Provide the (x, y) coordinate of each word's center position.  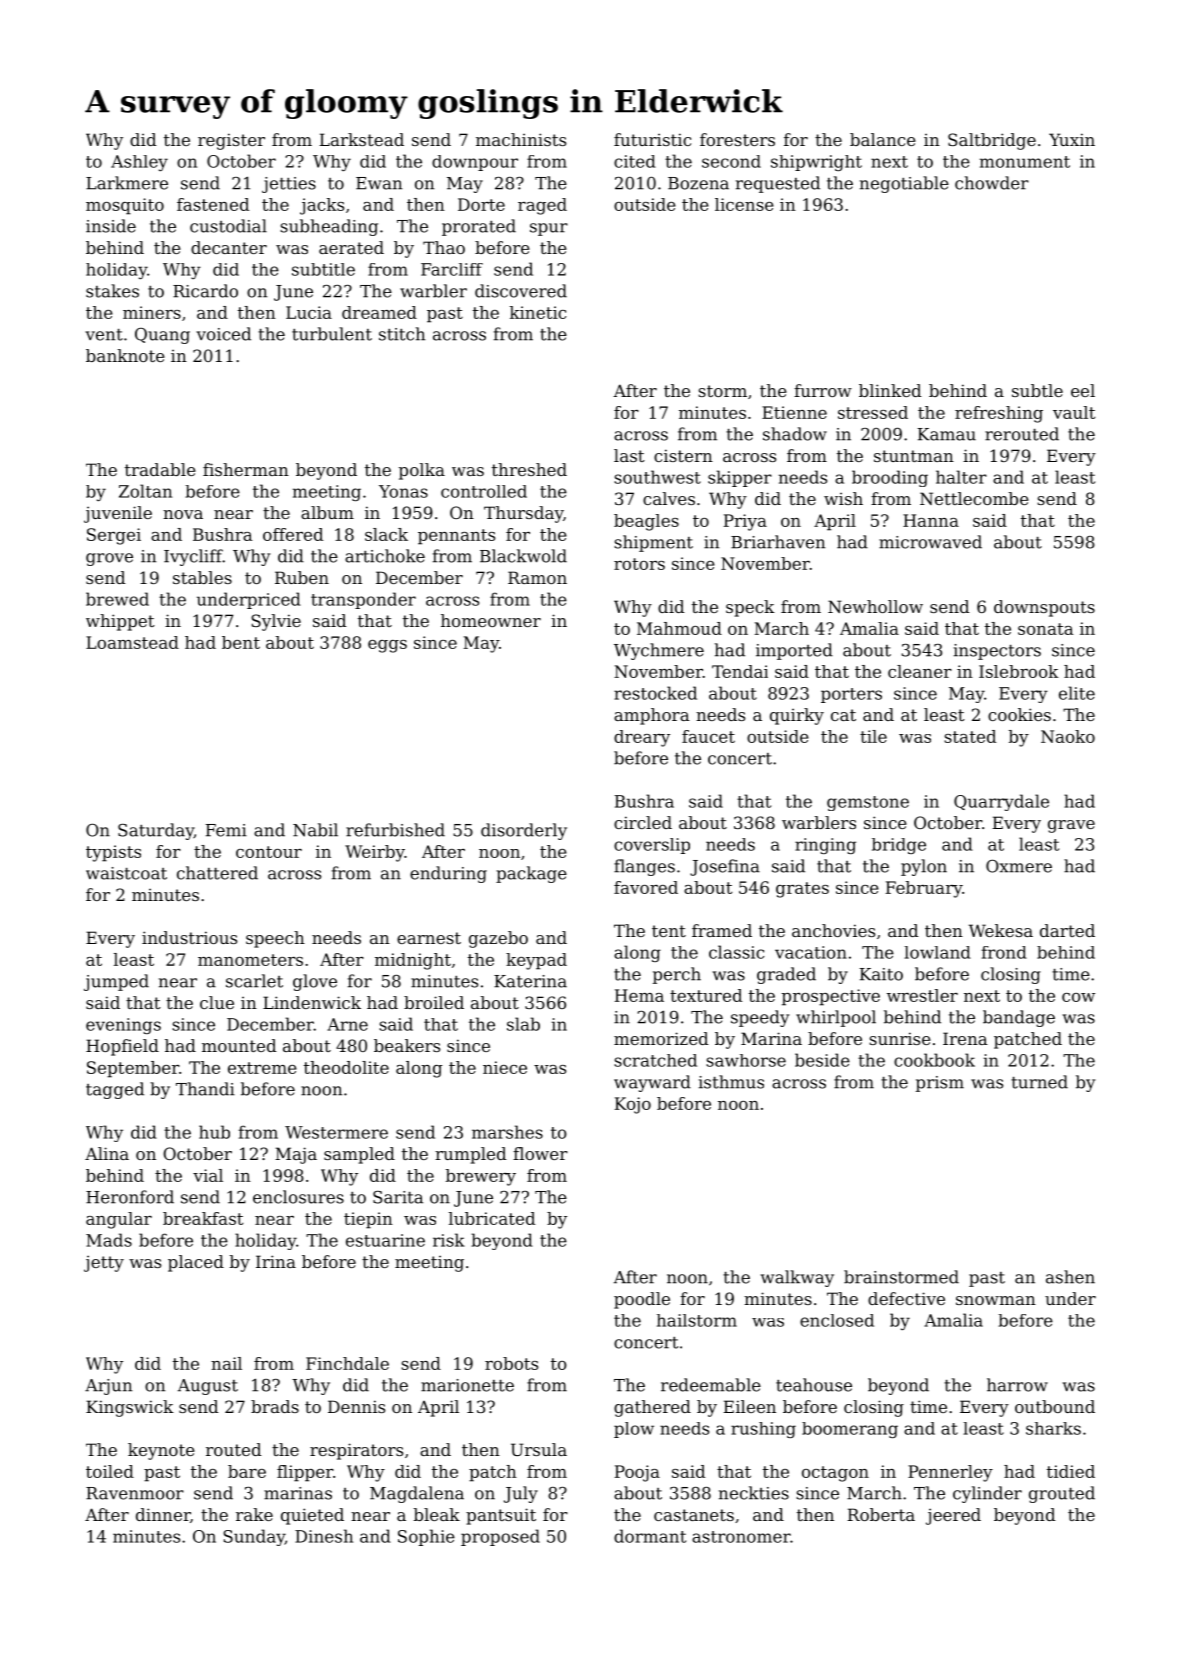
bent (241, 642)
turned (1039, 1082)
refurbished (395, 830)
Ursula (539, 1449)
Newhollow (875, 606)
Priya (745, 522)
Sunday (254, 1537)
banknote (125, 355)
